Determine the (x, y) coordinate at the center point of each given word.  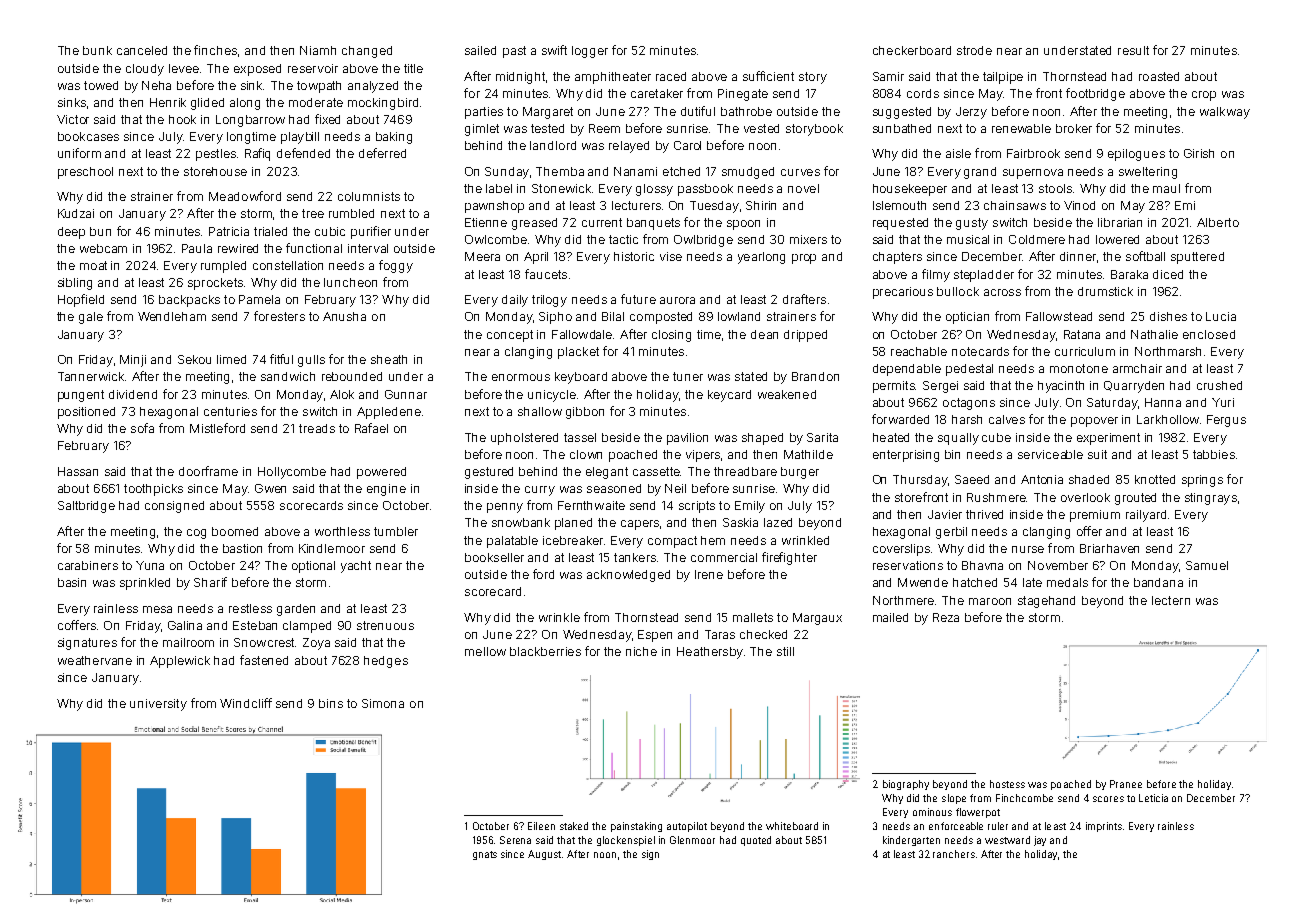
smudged (748, 173)
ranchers (954, 854)
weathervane (95, 660)
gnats (485, 855)
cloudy (145, 70)
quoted (756, 841)
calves (1007, 419)
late (1032, 582)
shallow (540, 411)
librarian (1120, 222)
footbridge (1095, 94)
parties (484, 113)
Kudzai (76, 213)
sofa (142, 428)
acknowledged (628, 576)
